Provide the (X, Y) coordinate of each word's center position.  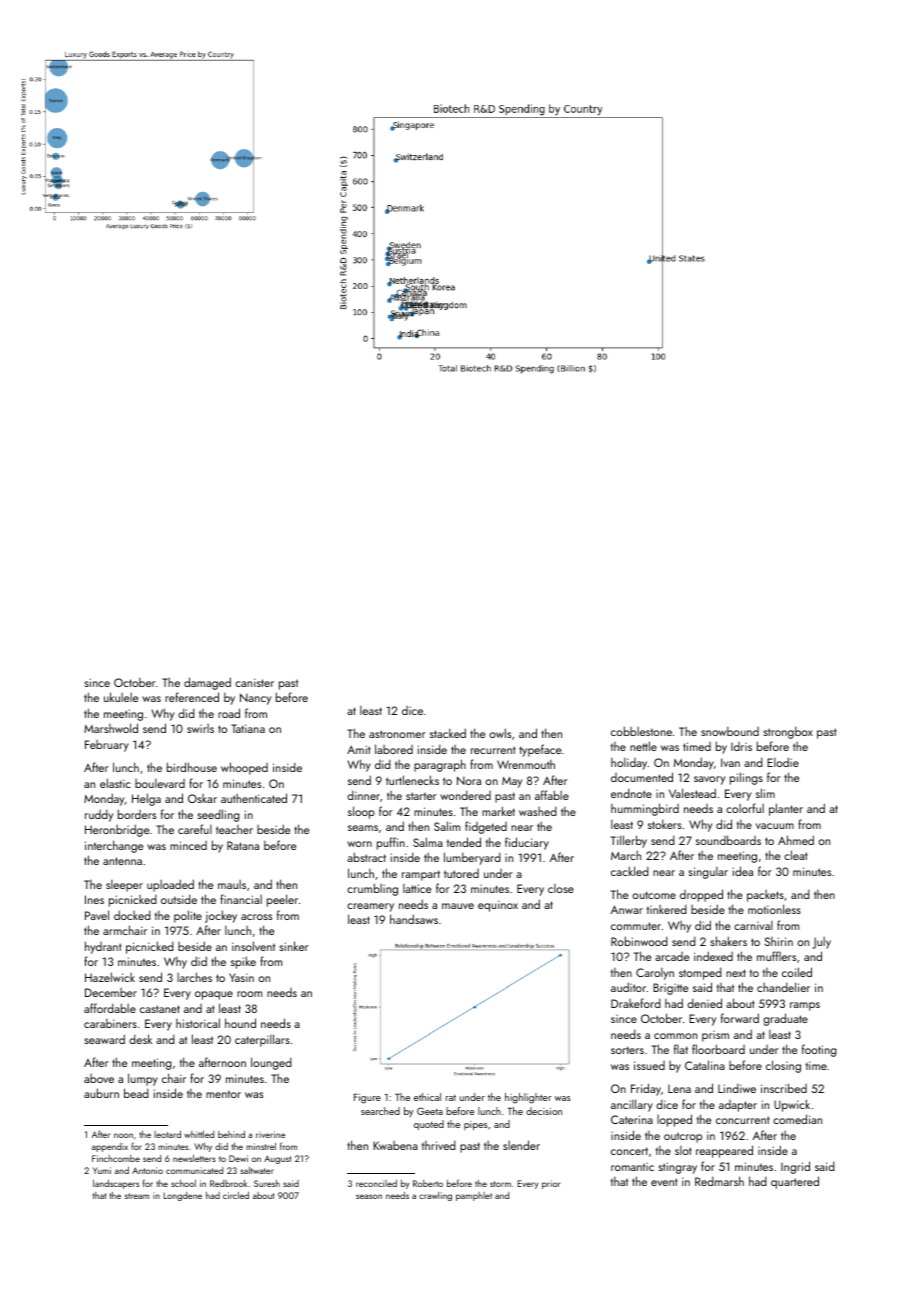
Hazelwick (110, 977)
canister (254, 682)
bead (136, 1093)
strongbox (788, 732)
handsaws (414, 919)
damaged (207, 683)
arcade (672, 956)
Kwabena (395, 1145)
